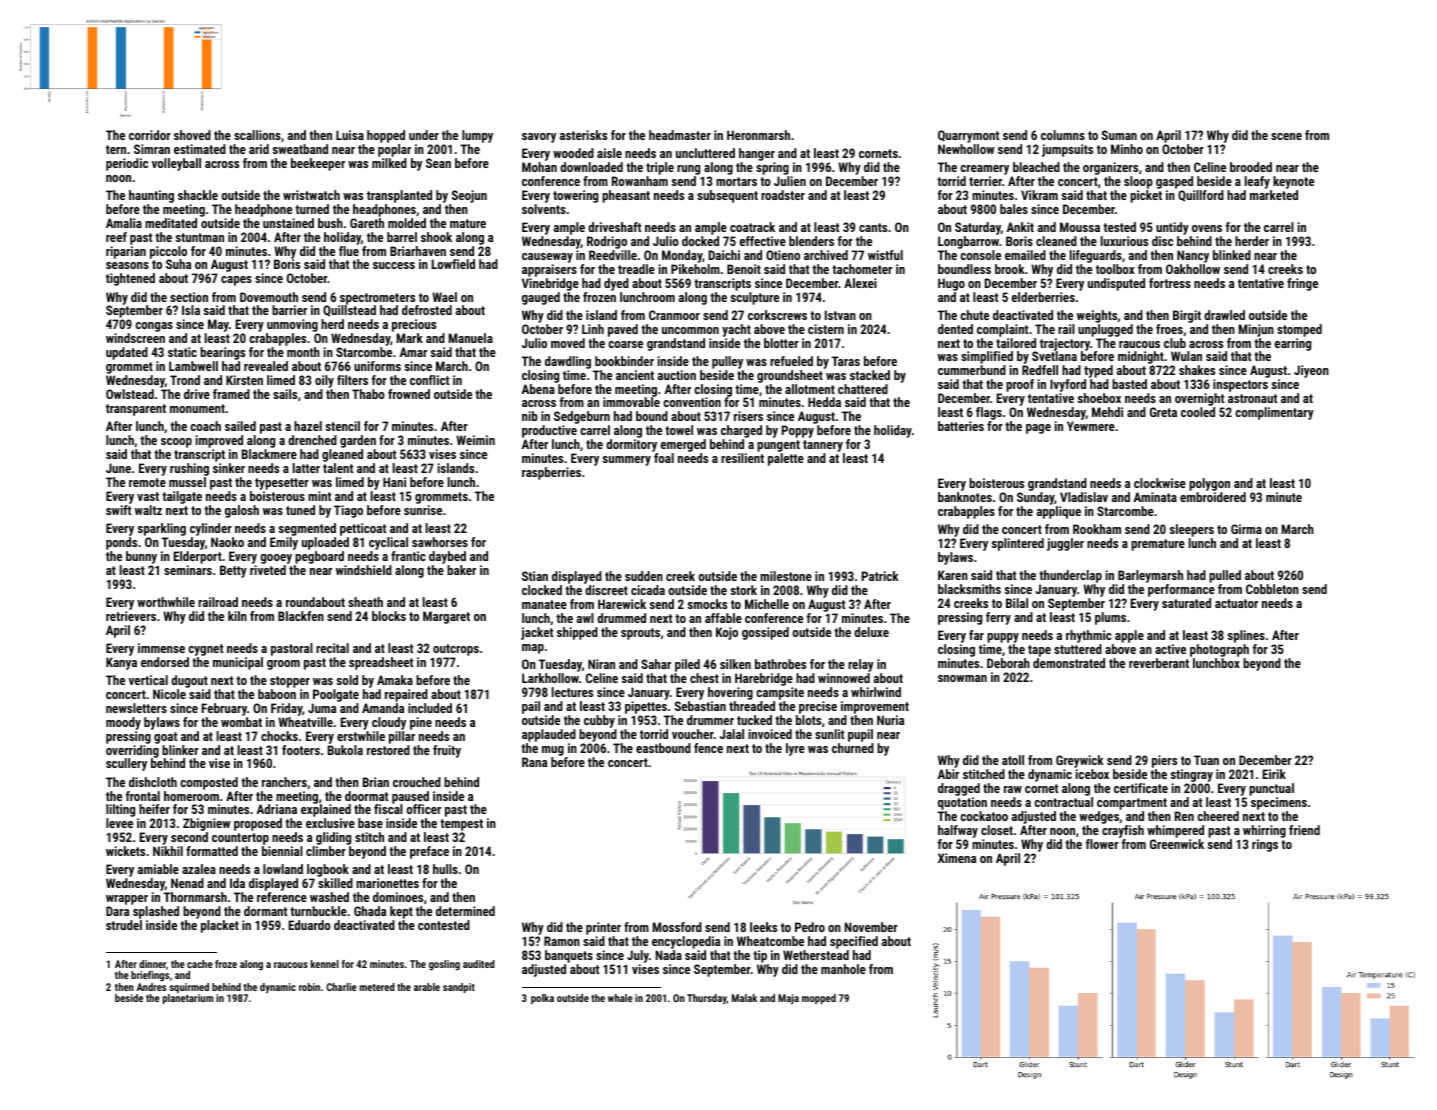  Describe the element at coordinates (135, 338) in the image. I see `windscreen` at that location.
